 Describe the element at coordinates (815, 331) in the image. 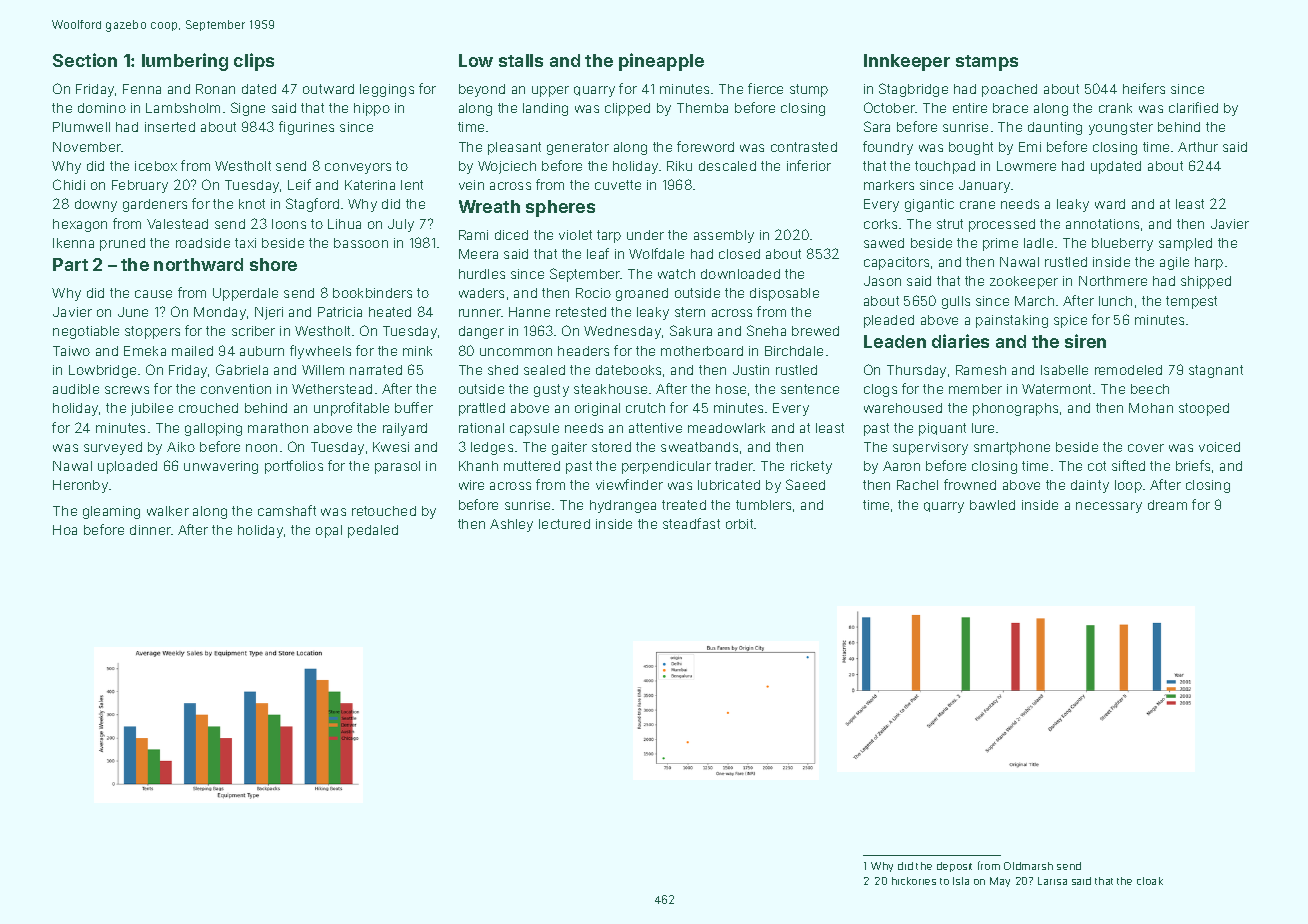

I see `brewed` at that location.
